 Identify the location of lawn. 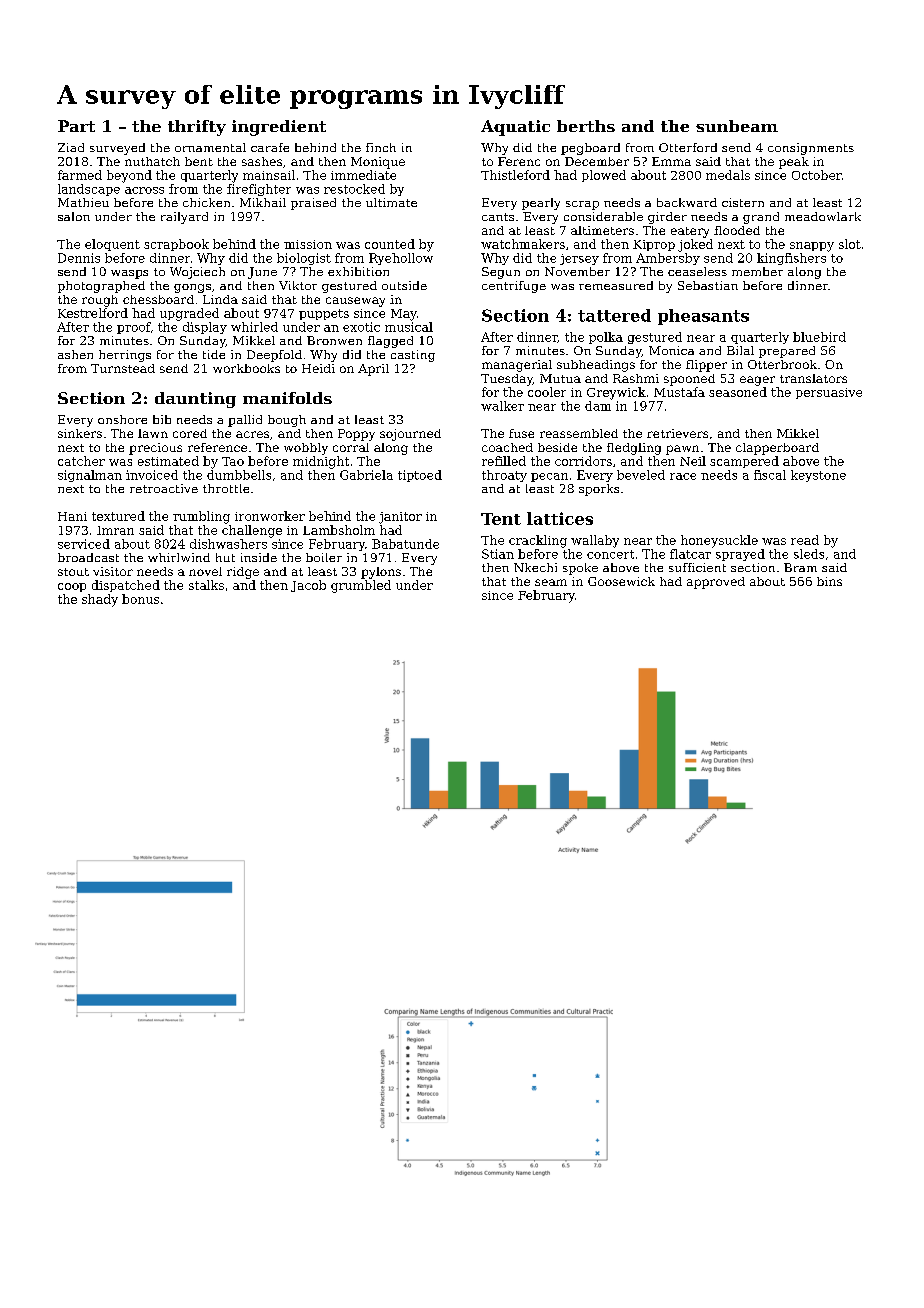
(153, 433).
